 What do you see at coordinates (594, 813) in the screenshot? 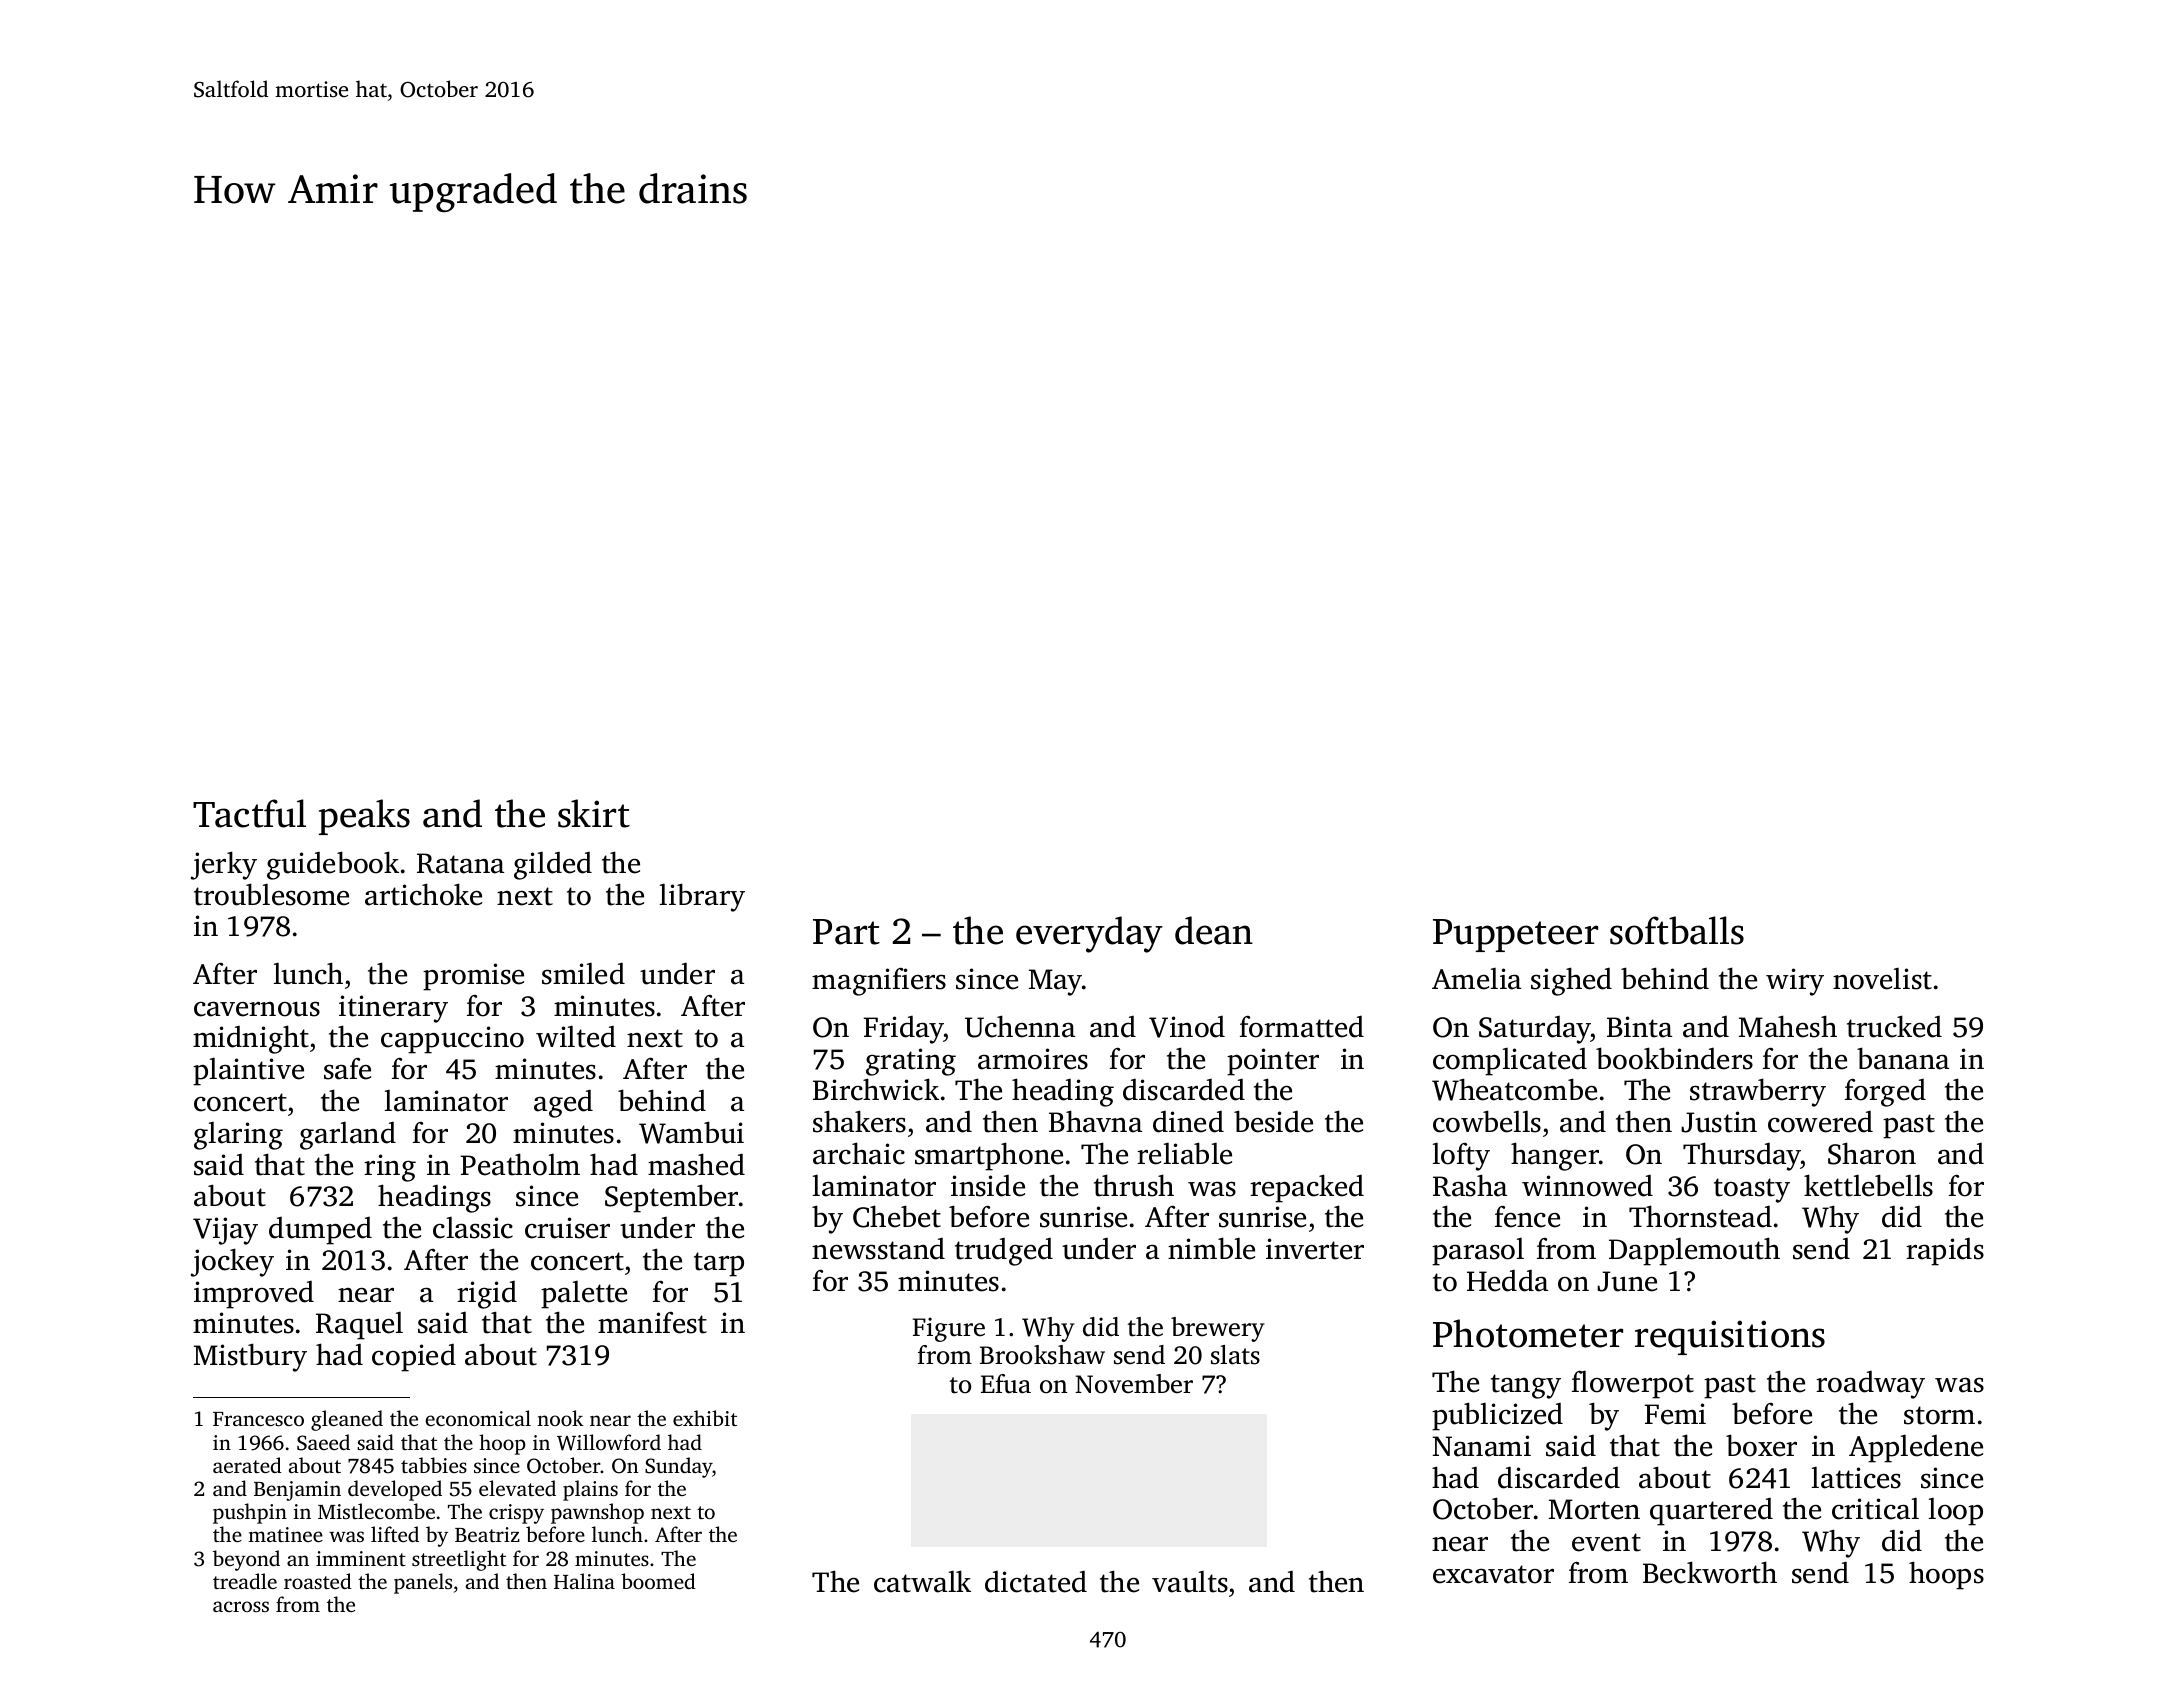
I see `skirt` at bounding box center [594, 813].
